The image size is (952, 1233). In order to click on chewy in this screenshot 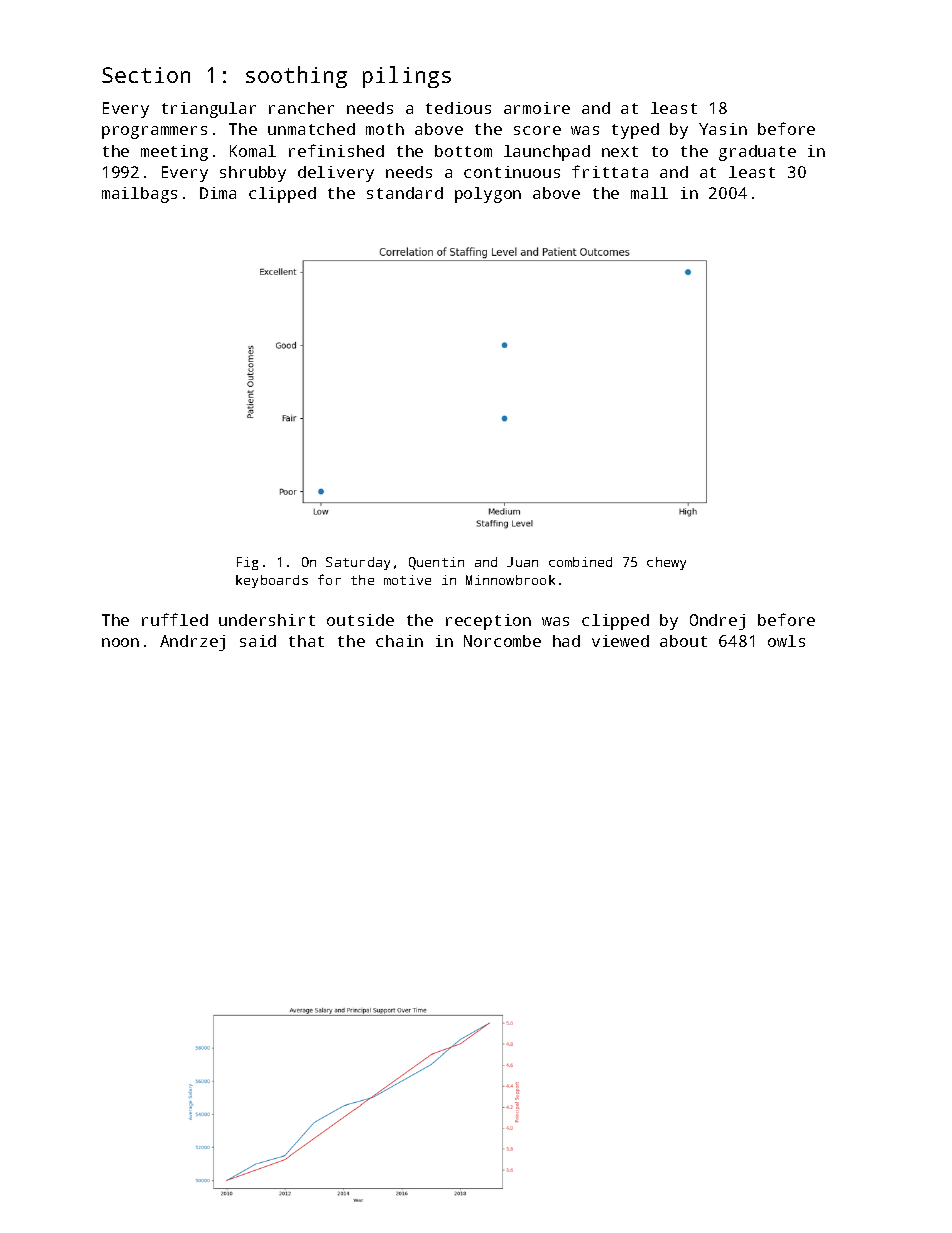, I will do `click(666, 563)`.
